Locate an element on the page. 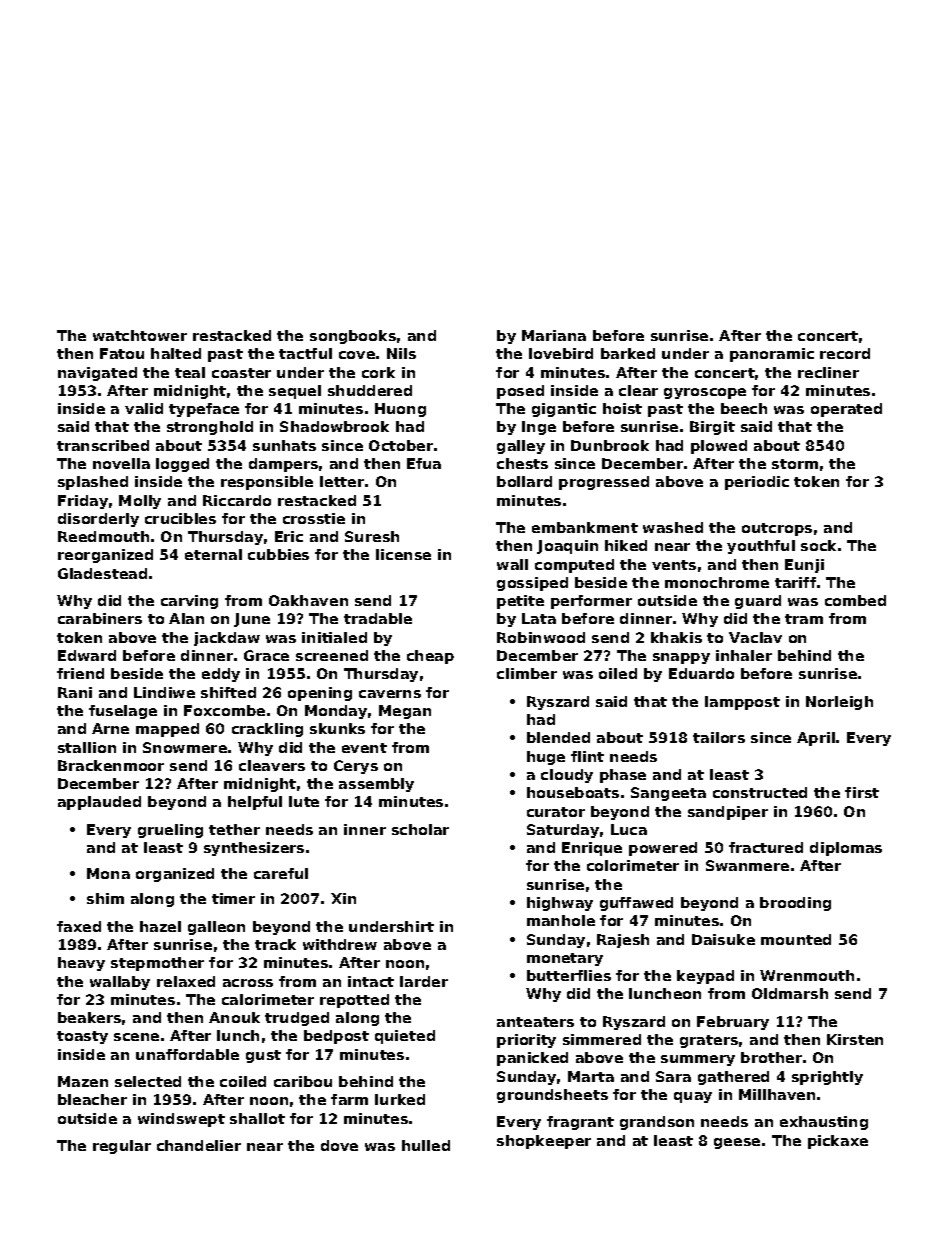  recliner is located at coordinates (828, 372).
